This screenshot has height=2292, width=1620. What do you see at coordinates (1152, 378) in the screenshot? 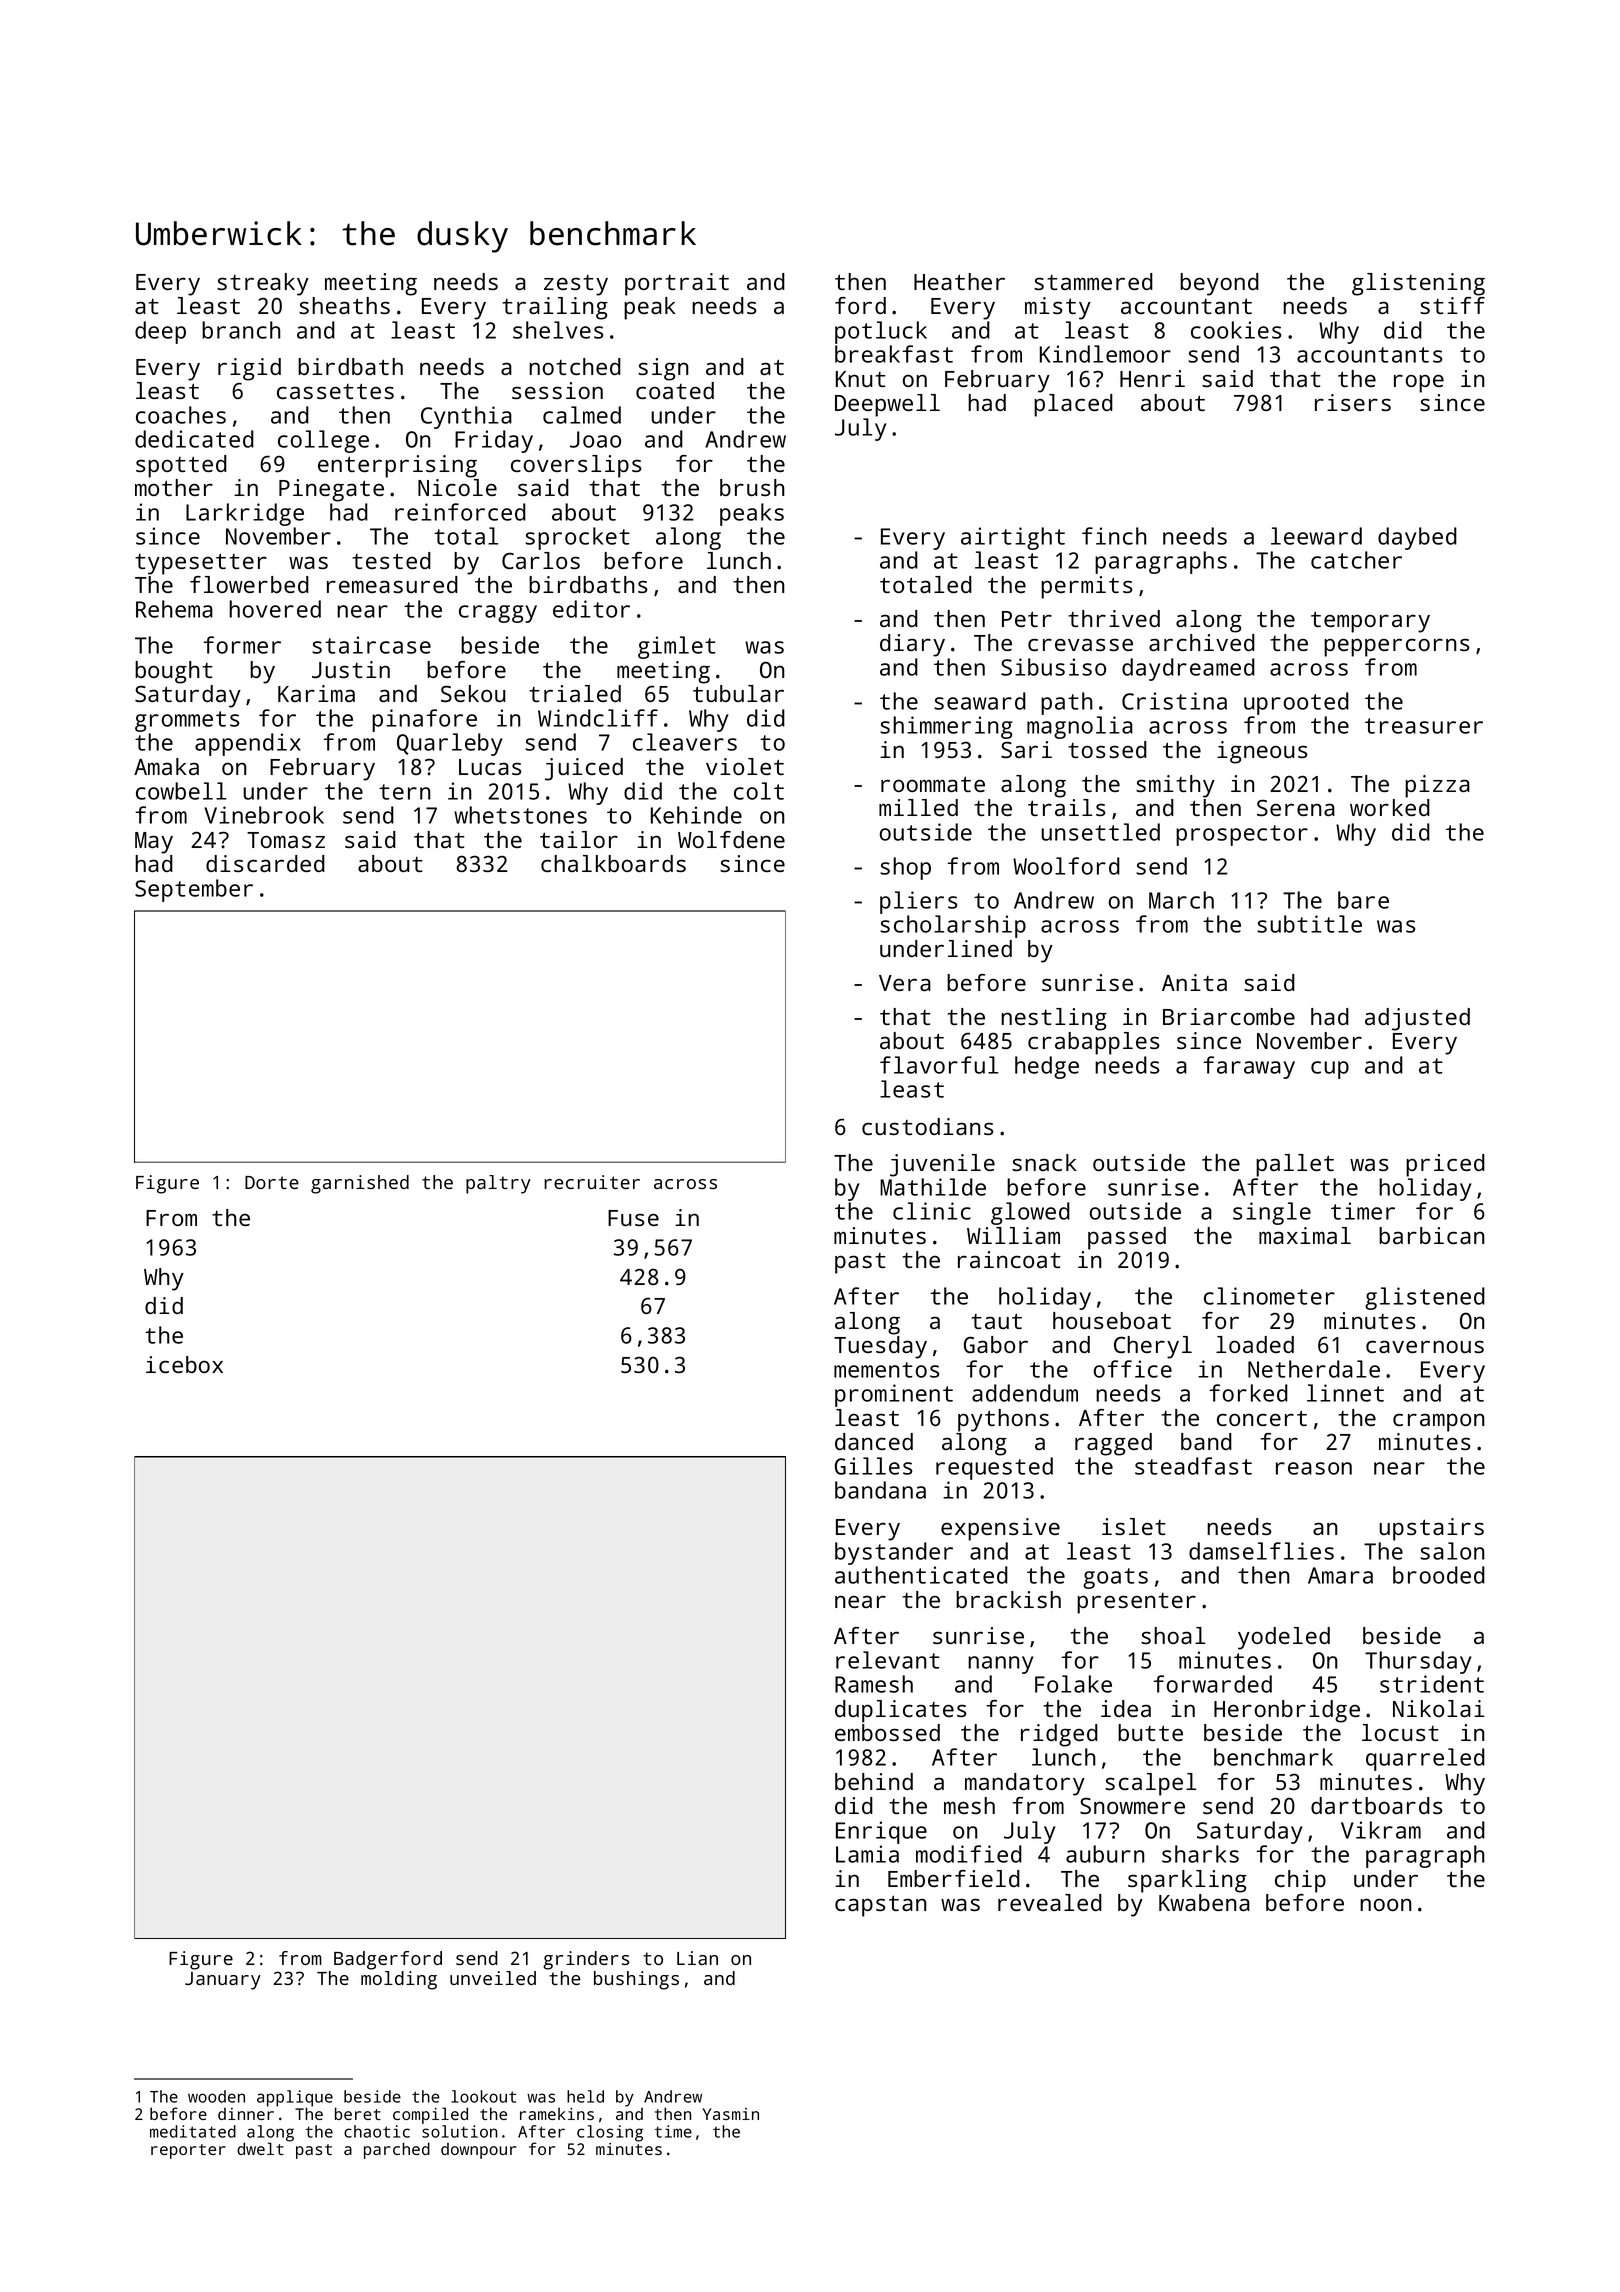
I see `Henri` at bounding box center [1152, 378].
